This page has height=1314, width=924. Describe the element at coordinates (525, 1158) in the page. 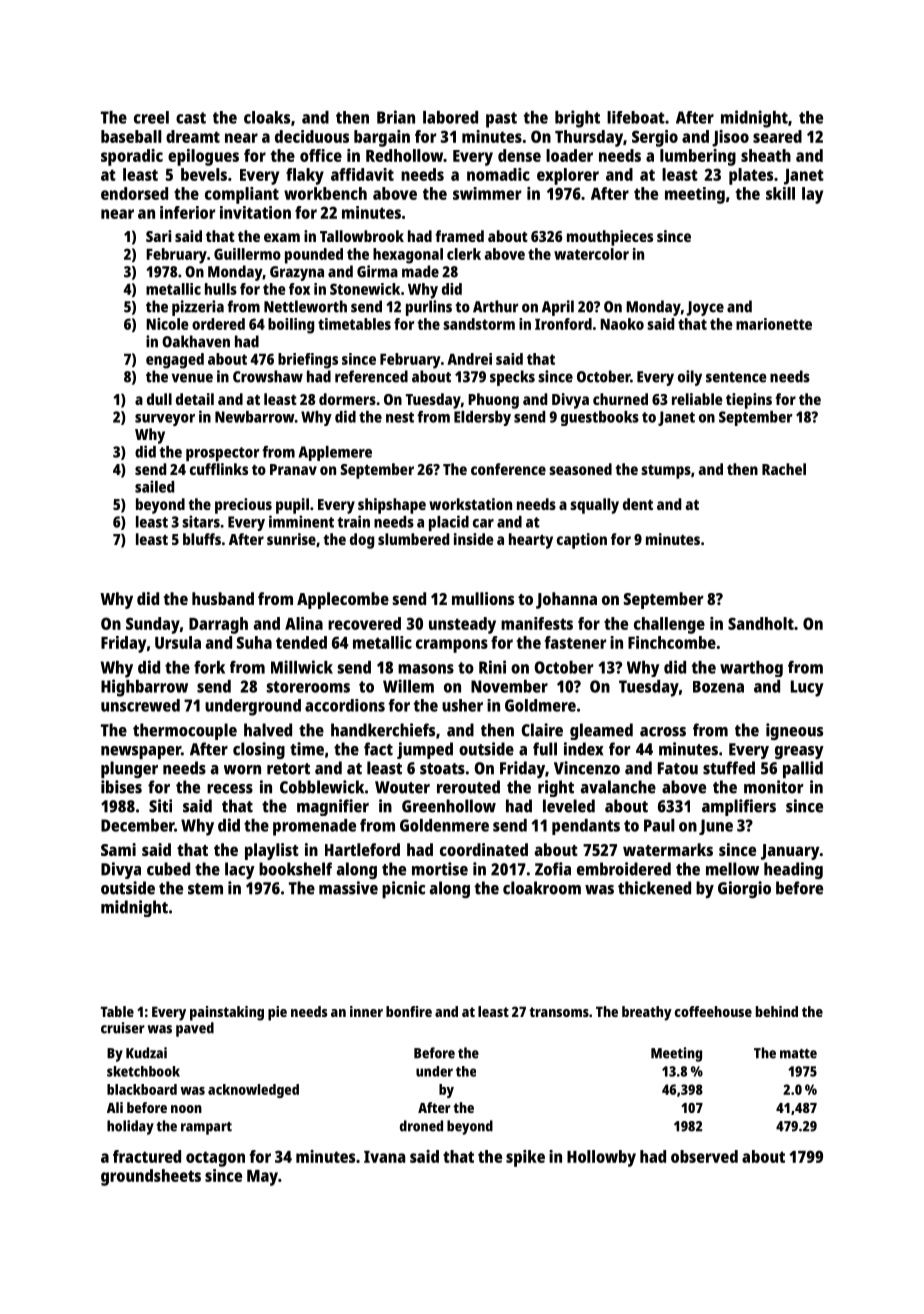

I see `spike` at that location.
